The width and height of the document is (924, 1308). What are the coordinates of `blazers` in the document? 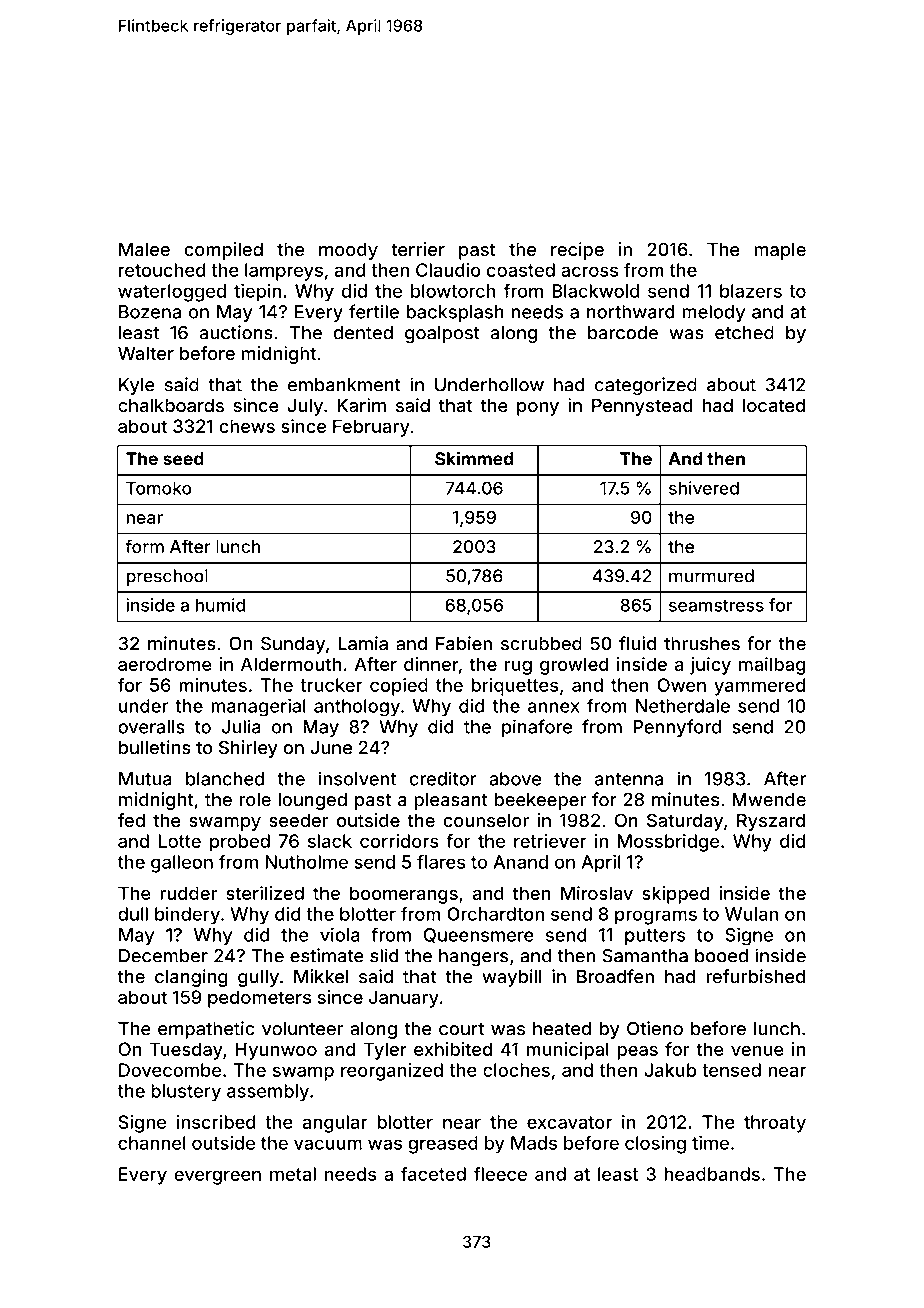 It's located at (751, 291).
